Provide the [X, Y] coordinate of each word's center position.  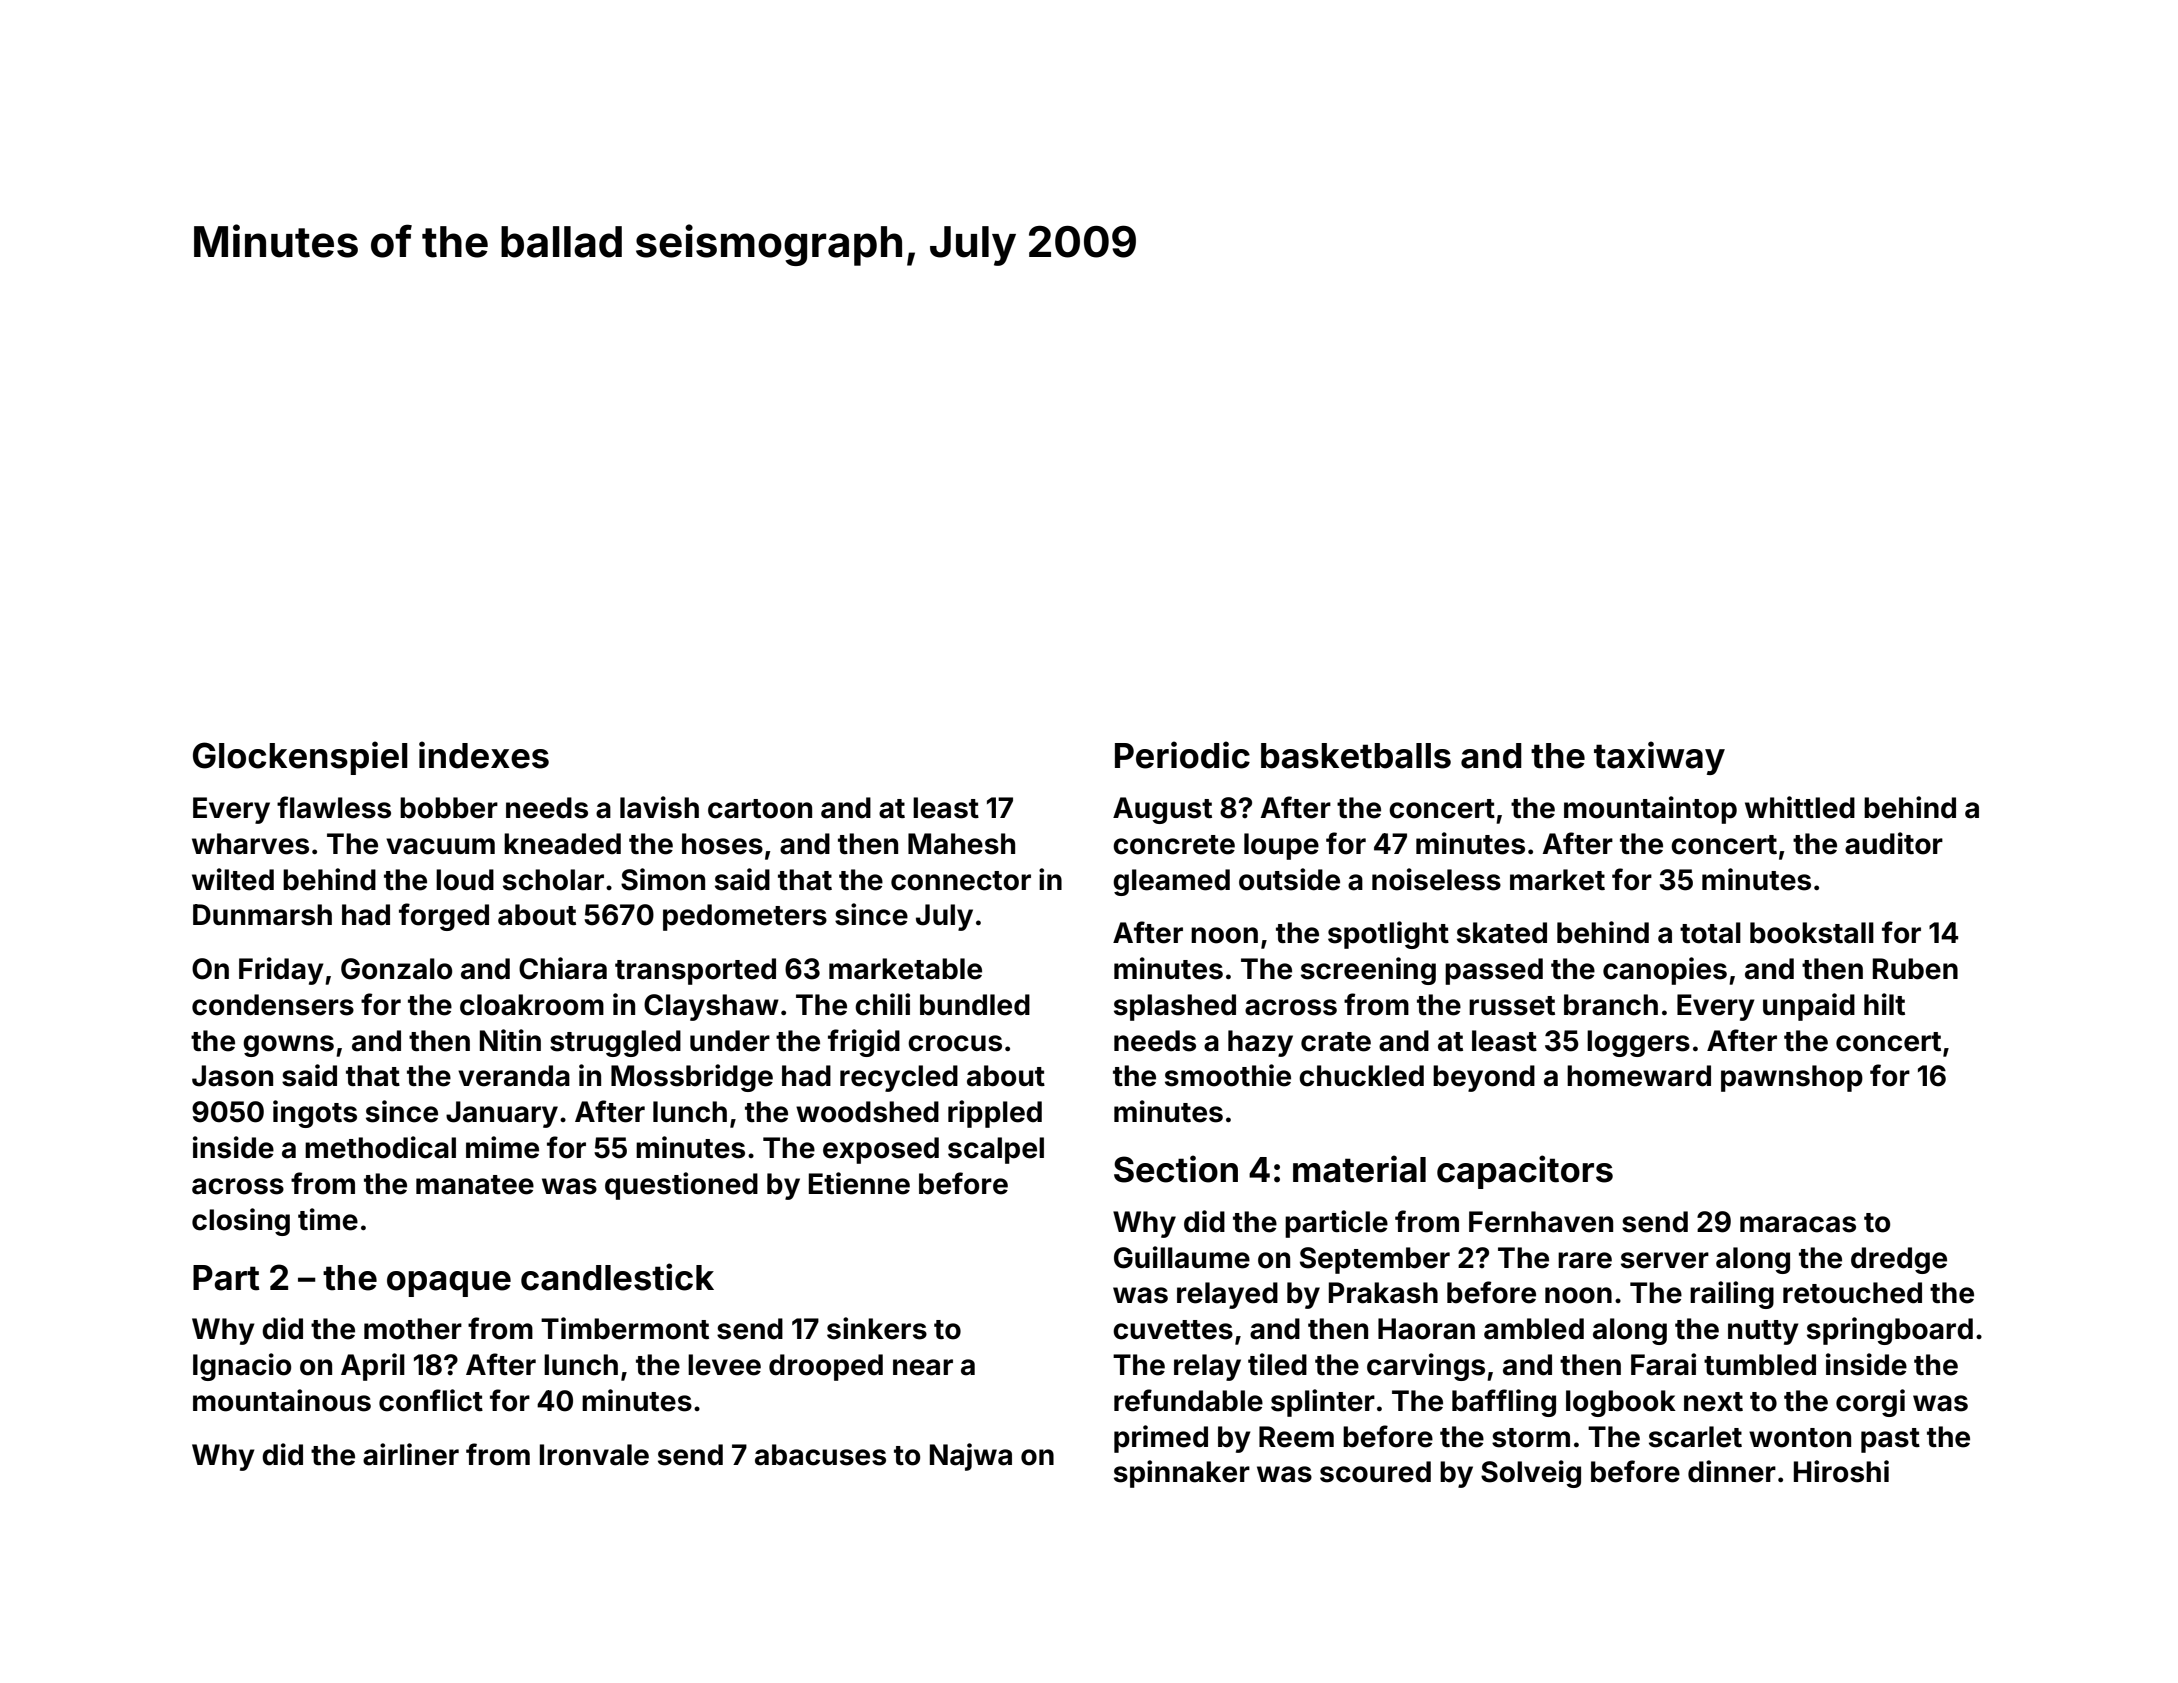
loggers [1638, 1043]
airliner [411, 1454]
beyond [1484, 1078]
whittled [1800, 807]
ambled [1534, 1329]
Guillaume [1182, 1257]
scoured [1375, 1472]
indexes [484, 755]
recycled [899, 1078]
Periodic [1182, 755]
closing [241, 1222]
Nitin [510, 1040]
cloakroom [532, 1005]
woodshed [867, 1112]
